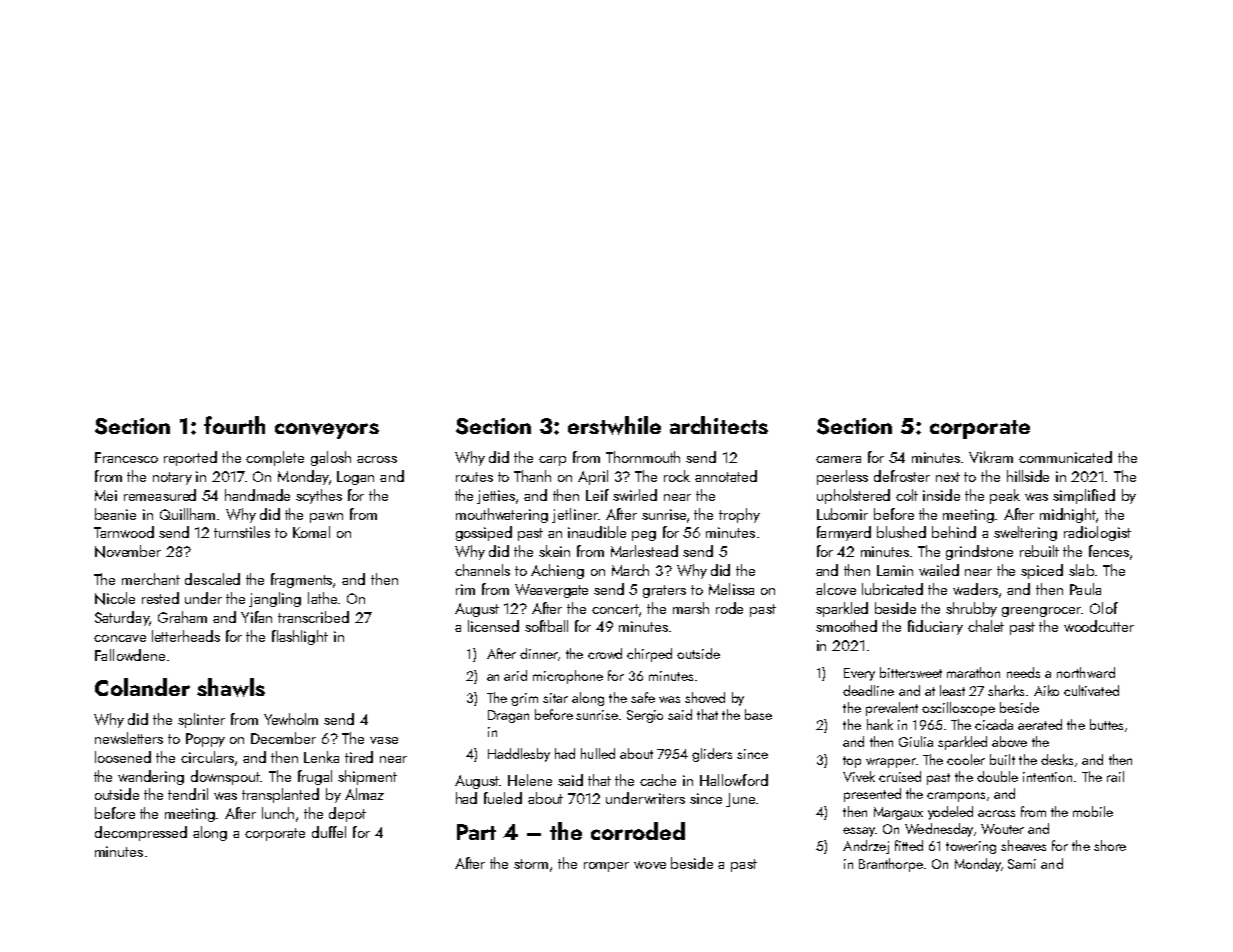  What do you see at coordinates (1086, 672) in the screenshot?
I see `northward` at bounding box center [1086, 672].
